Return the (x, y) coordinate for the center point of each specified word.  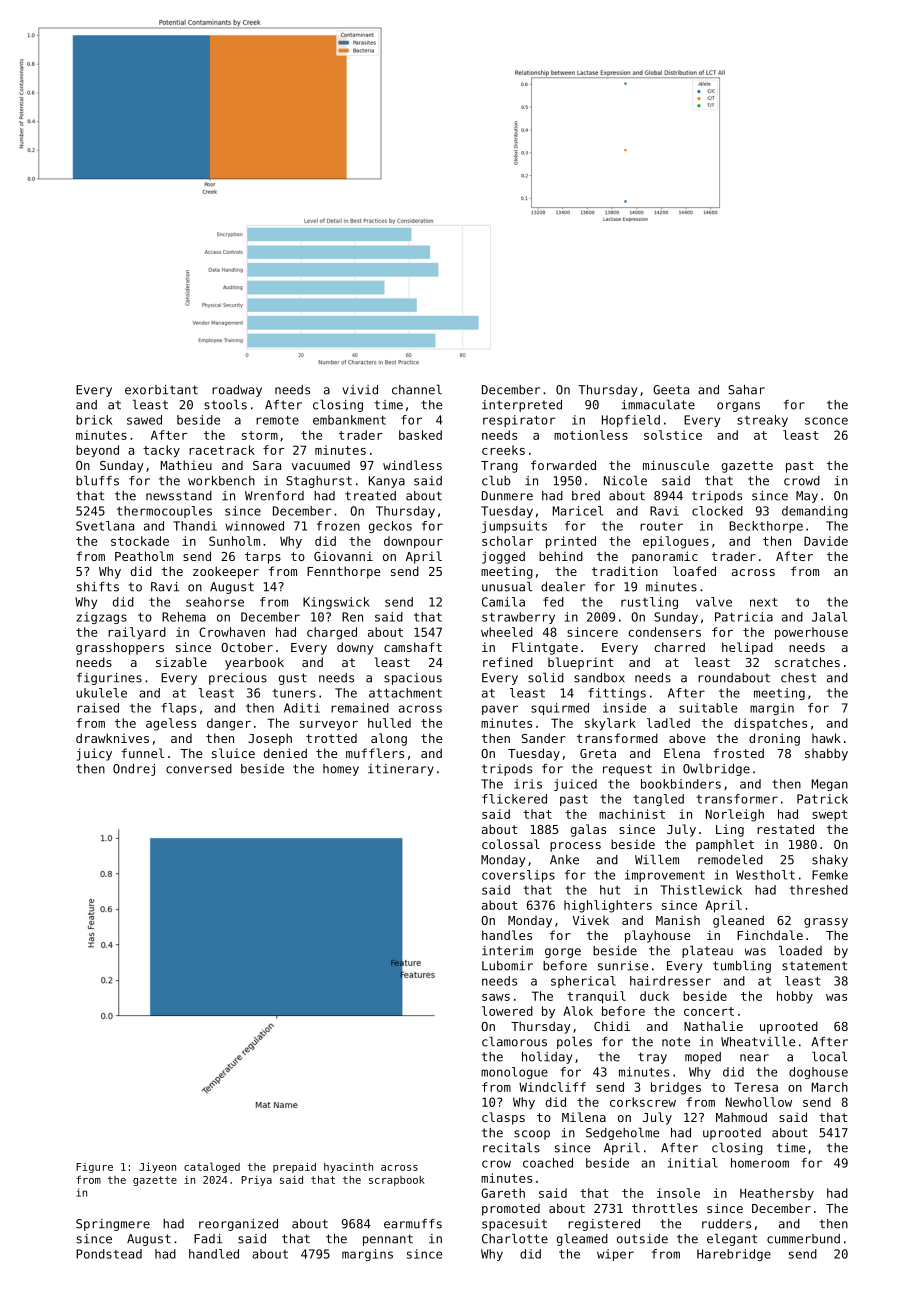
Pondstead (109, 1254)
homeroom (760, 1163)
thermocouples (164, 512)
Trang (499, 467)
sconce (826, 421)
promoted (511, 1210)
